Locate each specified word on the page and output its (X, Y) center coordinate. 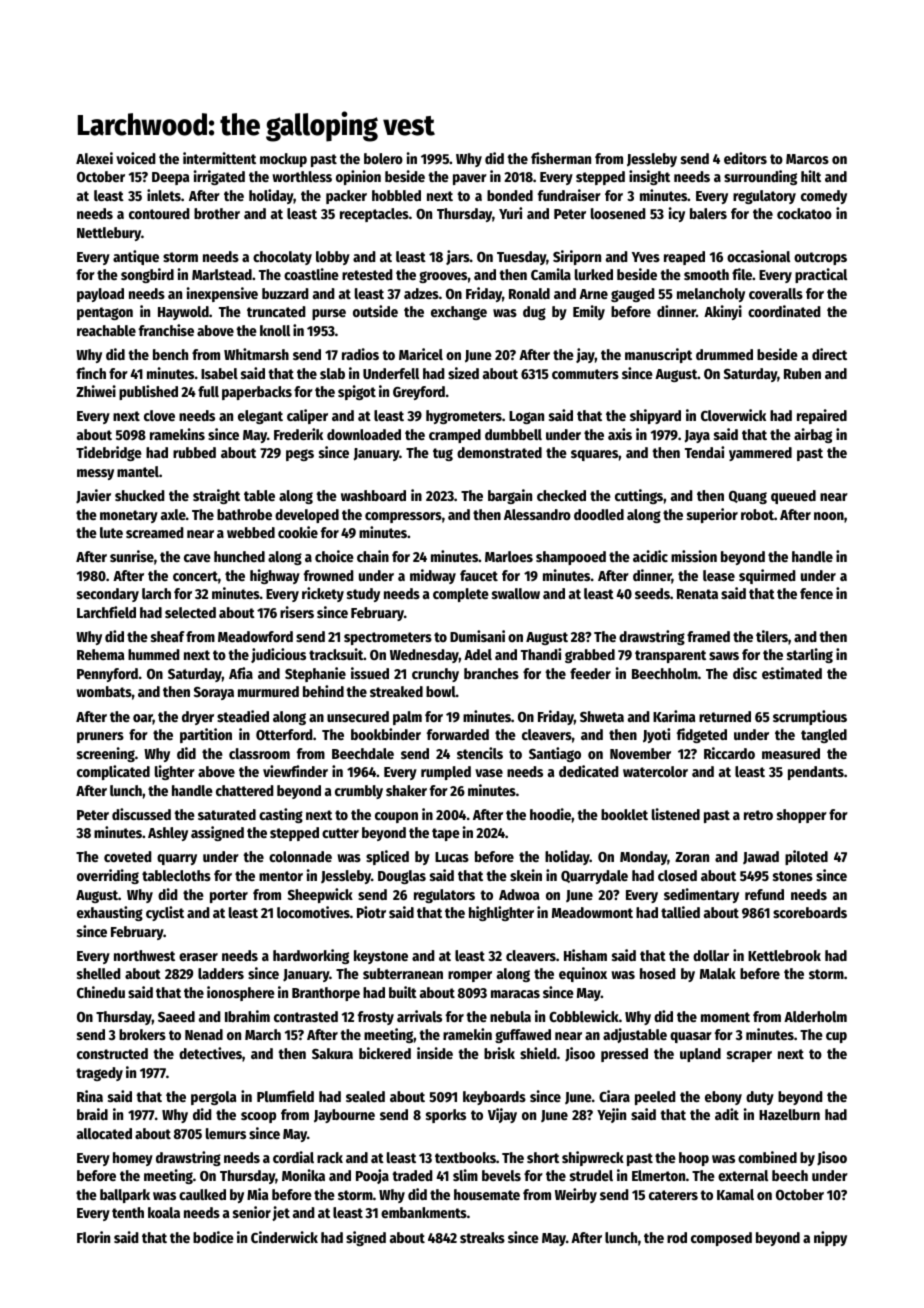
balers (708, 213)
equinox (583, 974)
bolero (383, 158)
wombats (104, 691)
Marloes (509, 556)
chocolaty (282, 258)
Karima (674, 716)
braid (92, 1114)
